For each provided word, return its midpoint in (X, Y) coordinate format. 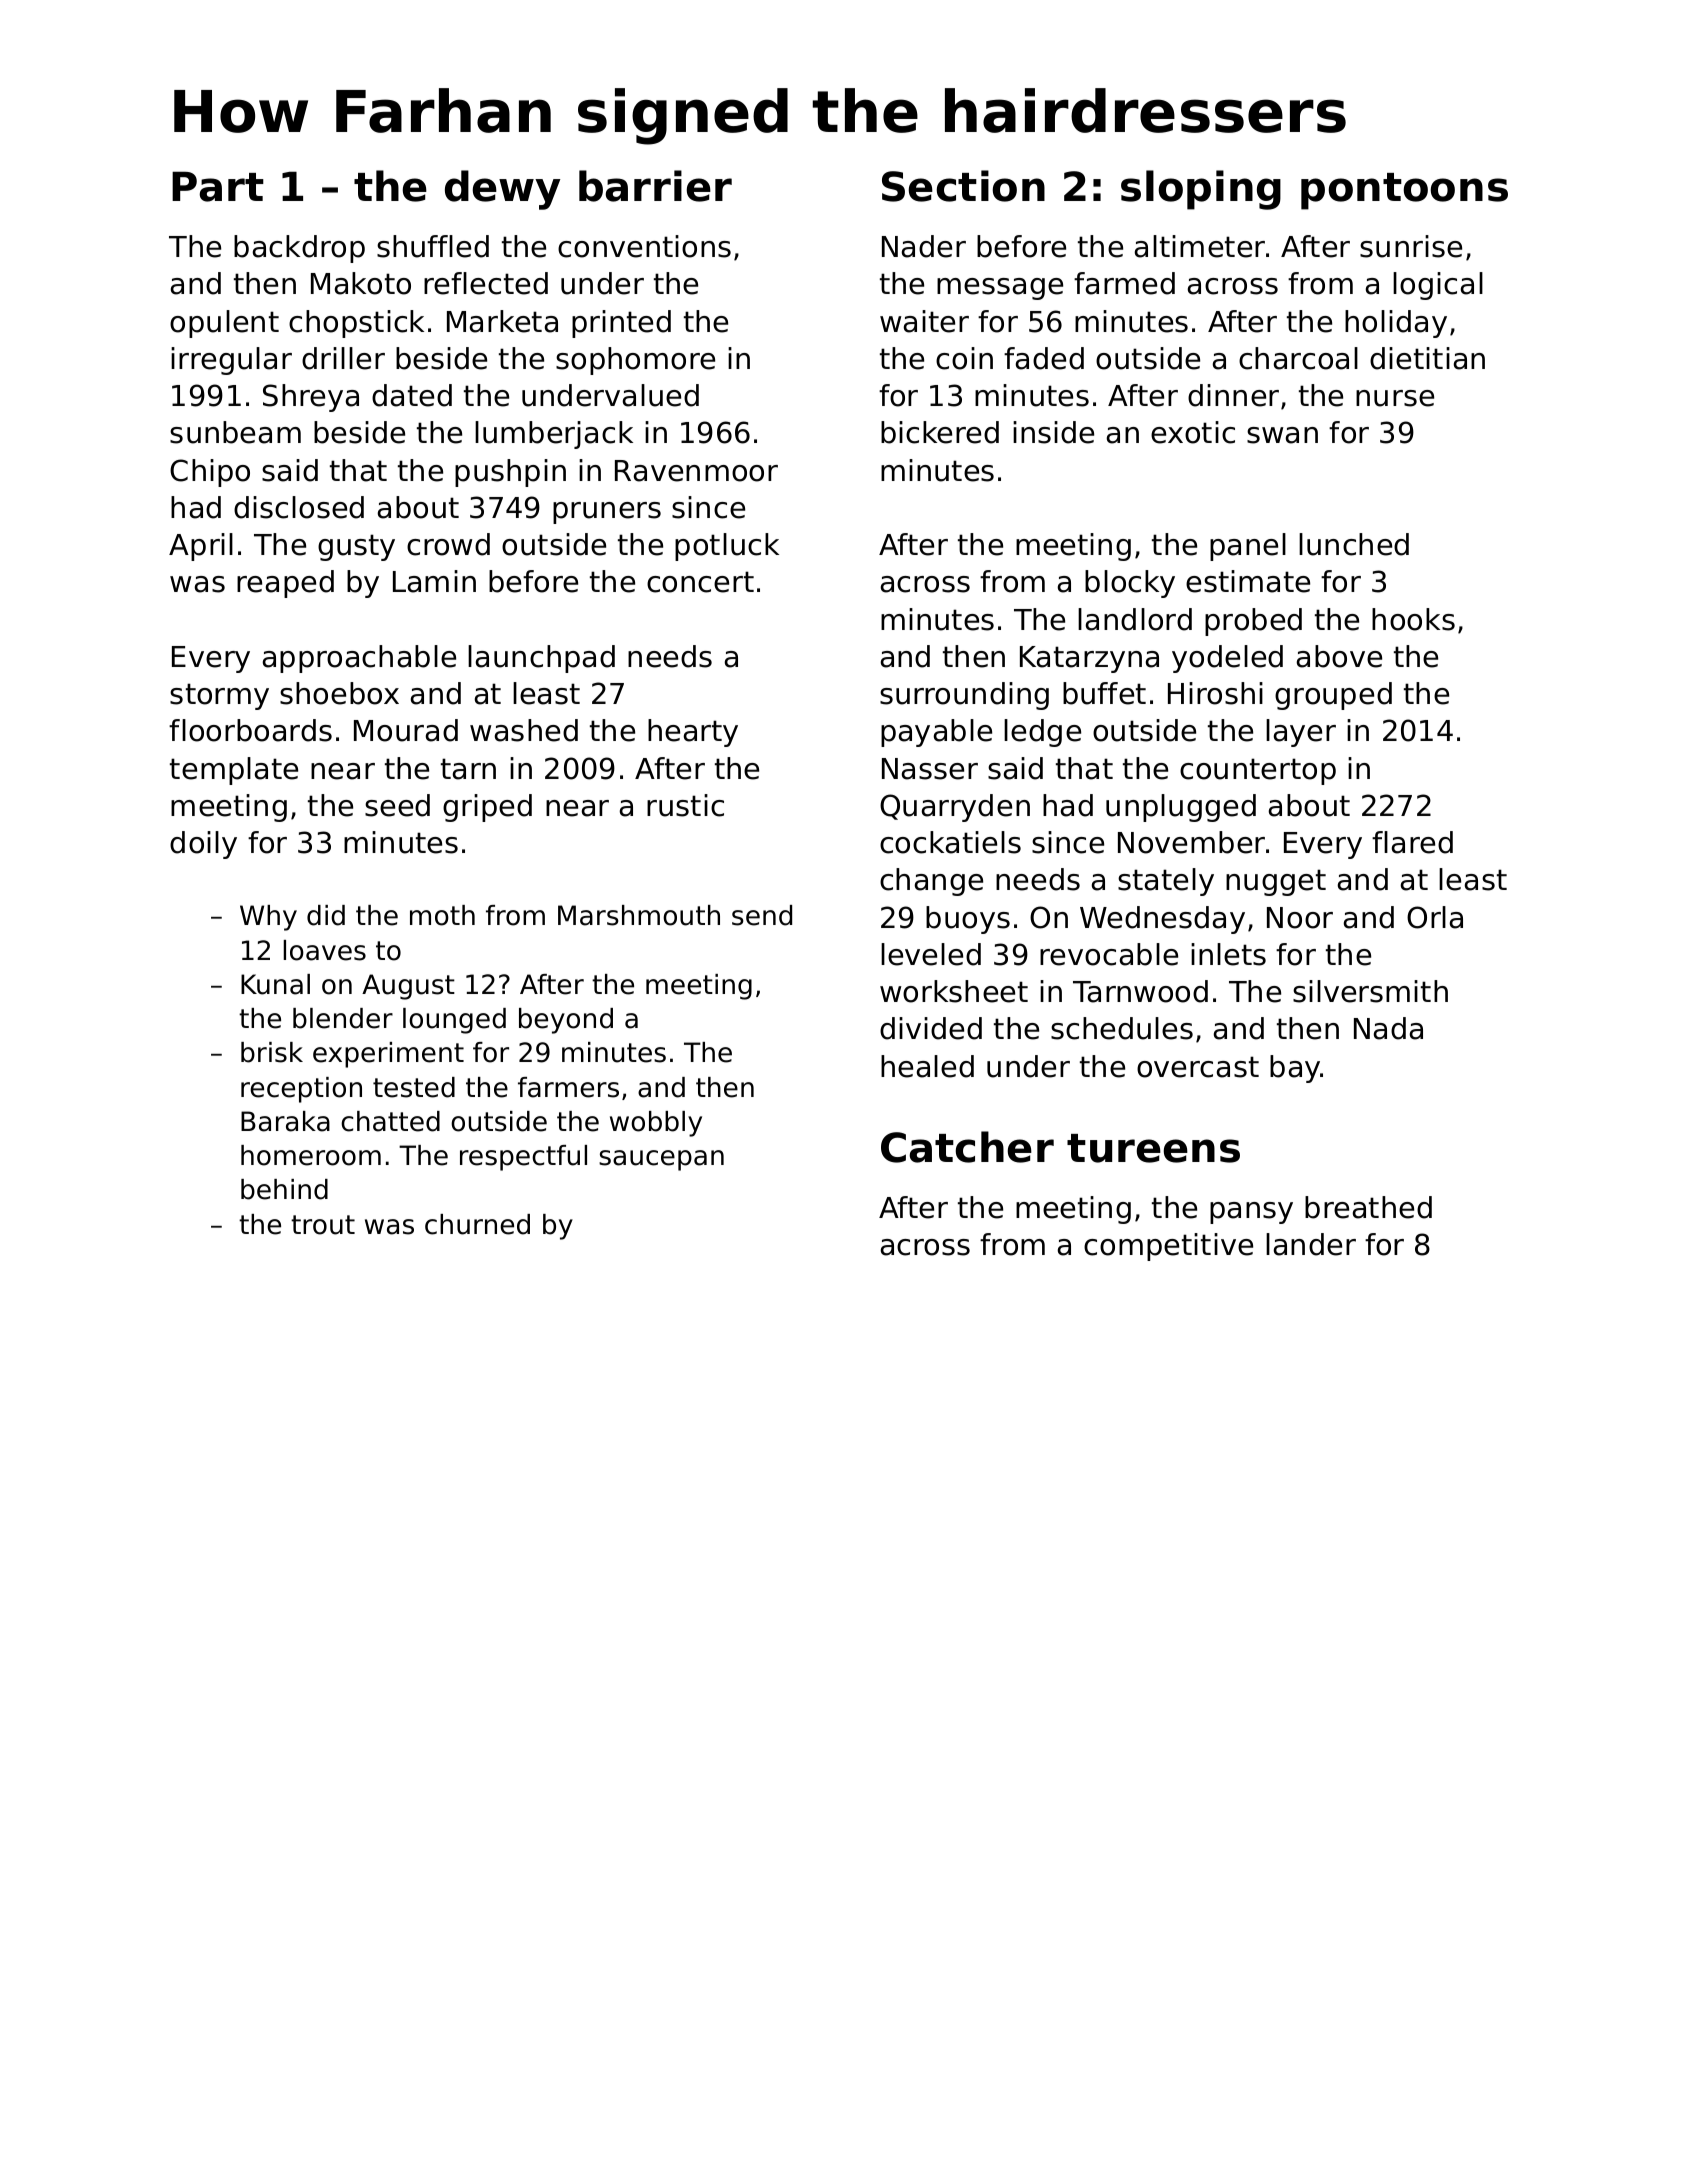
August (408, 987)
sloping (1201, 190)
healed (927, 1066)
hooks (1413, 619)
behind (284, 1189)
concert (700, 582)
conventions (644, 246)
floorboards (250, 730)
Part (218, 186)
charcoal (1298, 358)
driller (343, 358)
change (931, 882)
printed (621, 324)
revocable (1109, 954)
